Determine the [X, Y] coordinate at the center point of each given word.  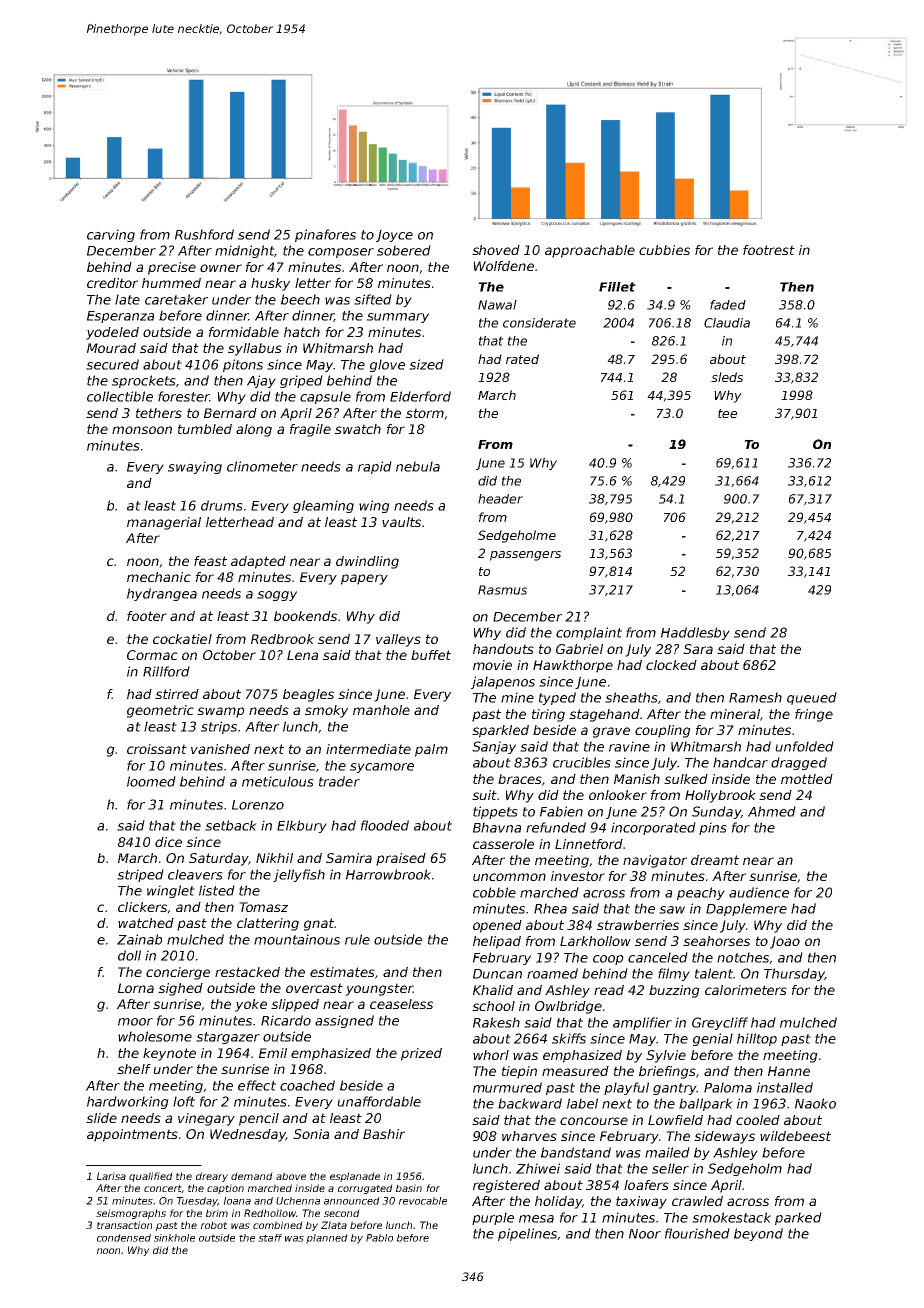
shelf [134, 1069]
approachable [590, 251]
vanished [220, 749]
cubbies [664, 250]
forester [184, 396]
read [609, 990]
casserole [503, 844]
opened [497, 926]
